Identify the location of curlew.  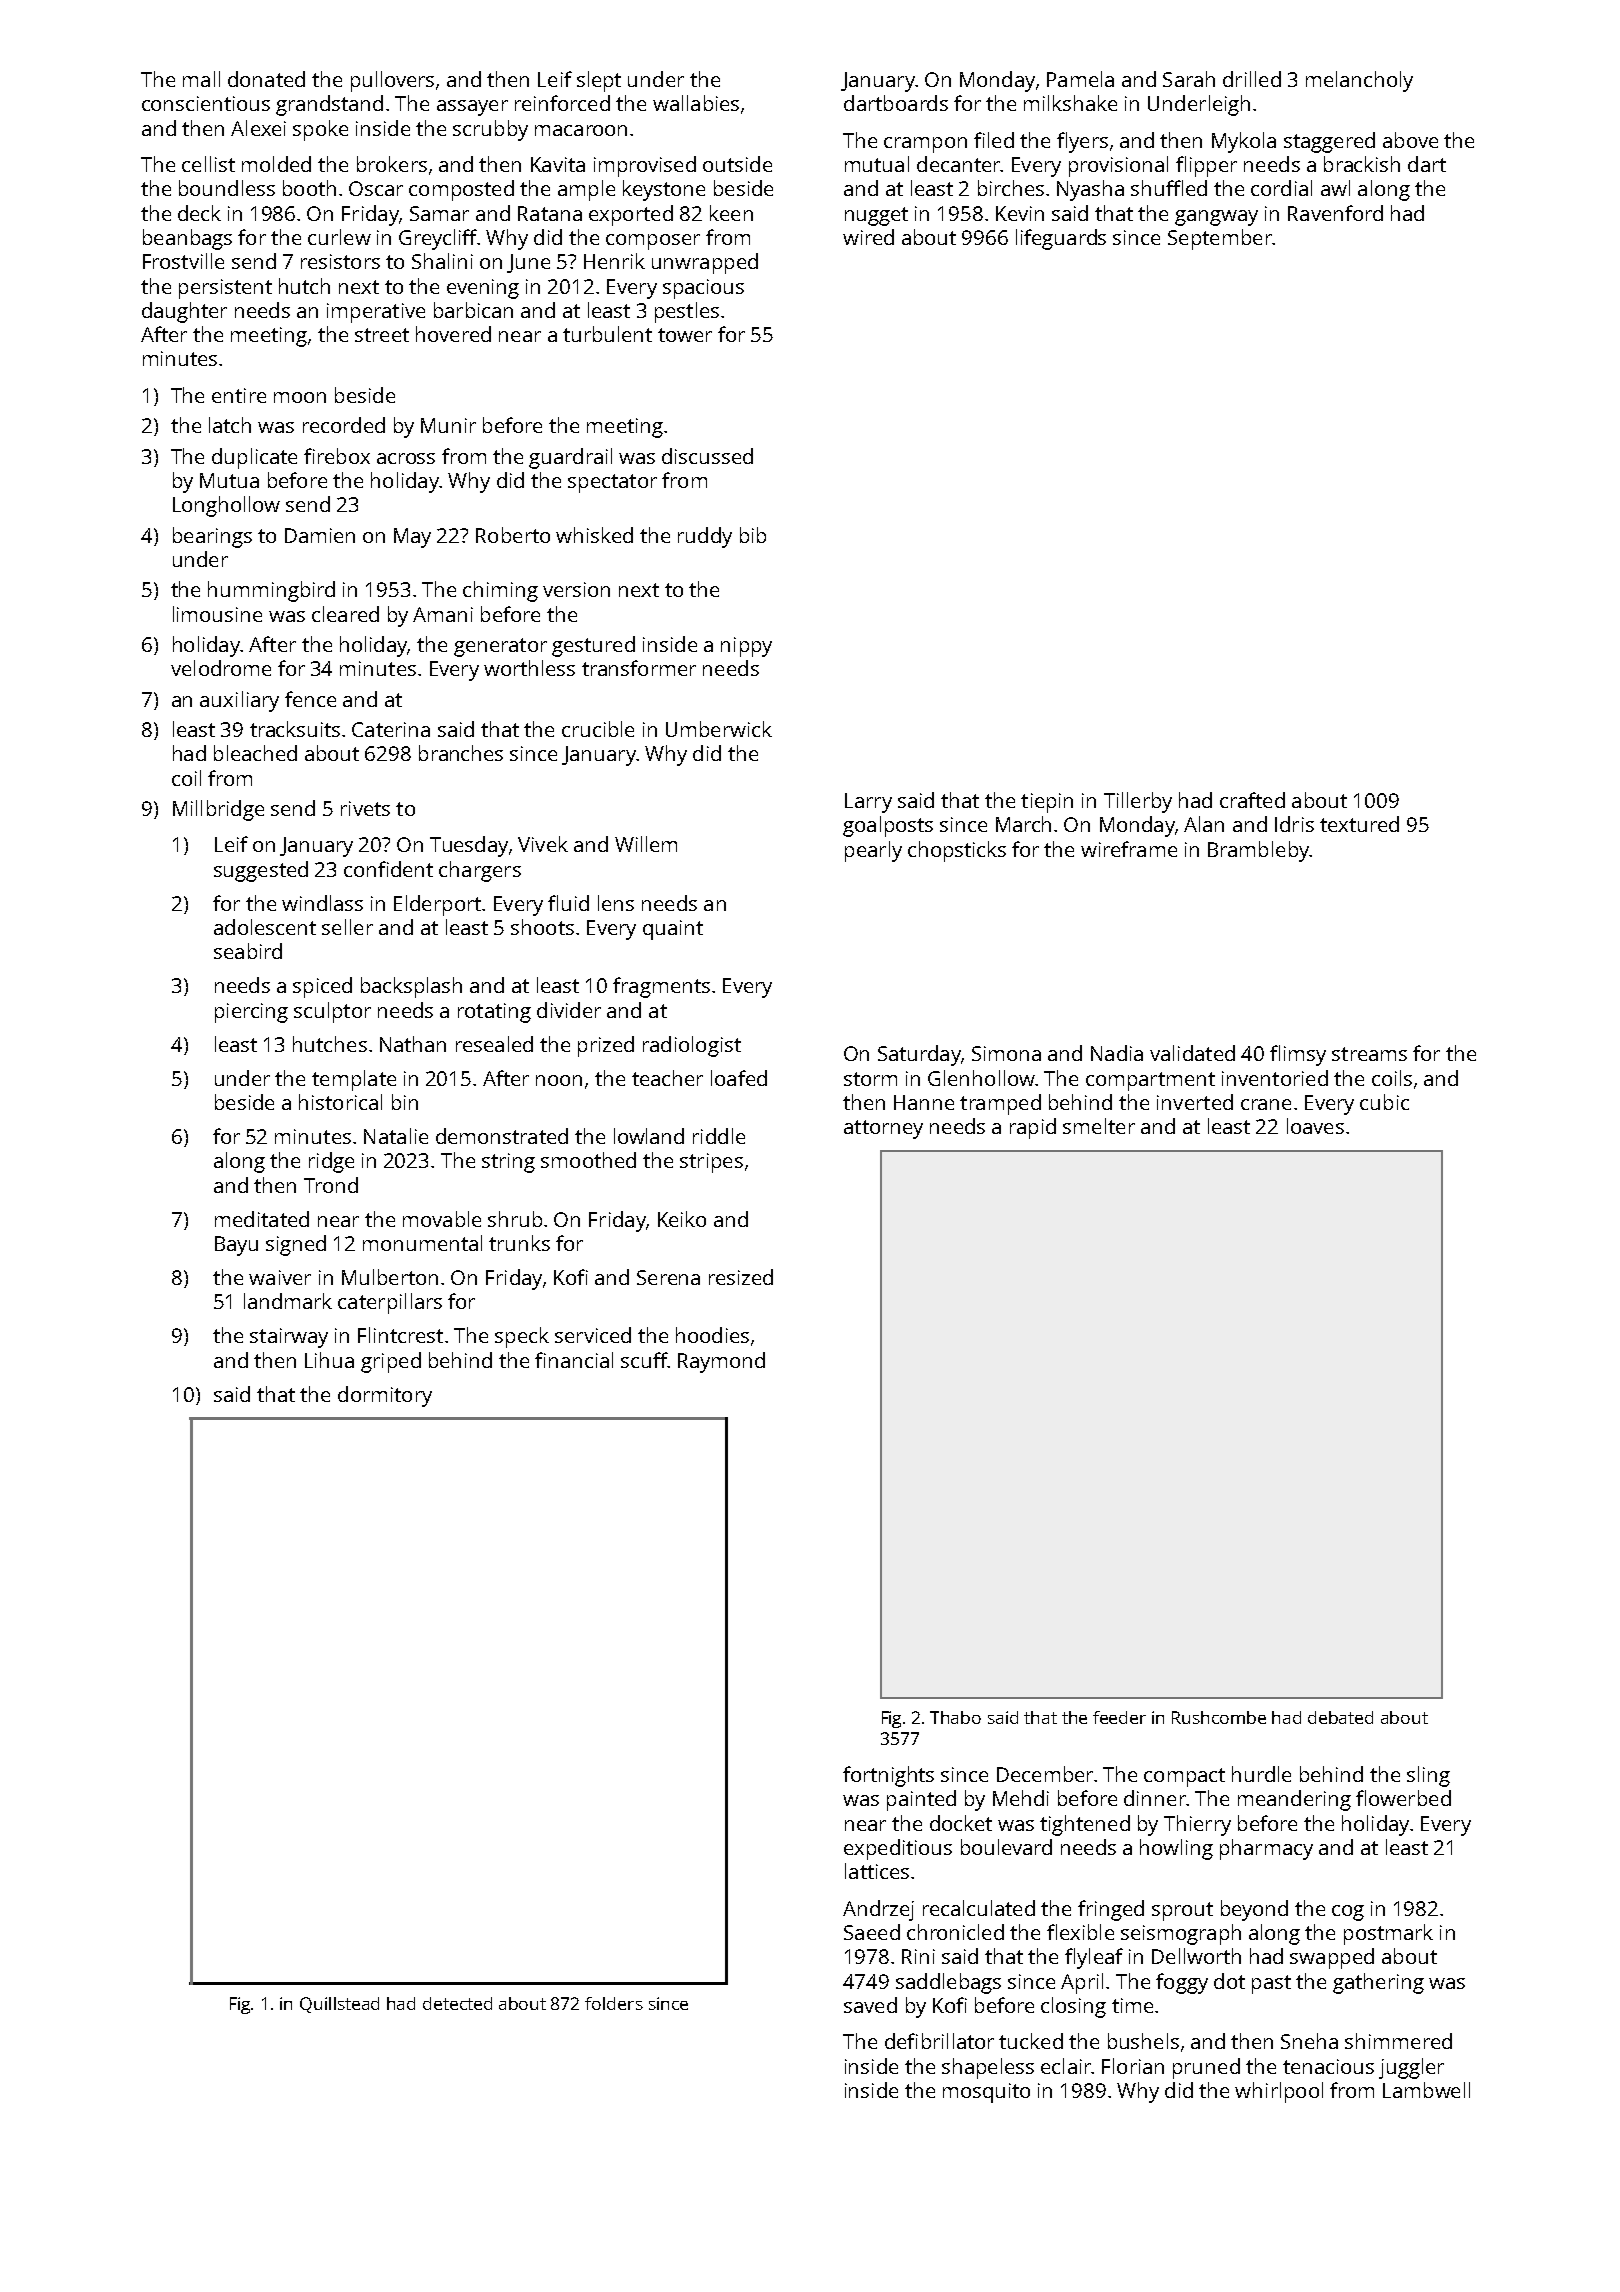
(339, 237).
